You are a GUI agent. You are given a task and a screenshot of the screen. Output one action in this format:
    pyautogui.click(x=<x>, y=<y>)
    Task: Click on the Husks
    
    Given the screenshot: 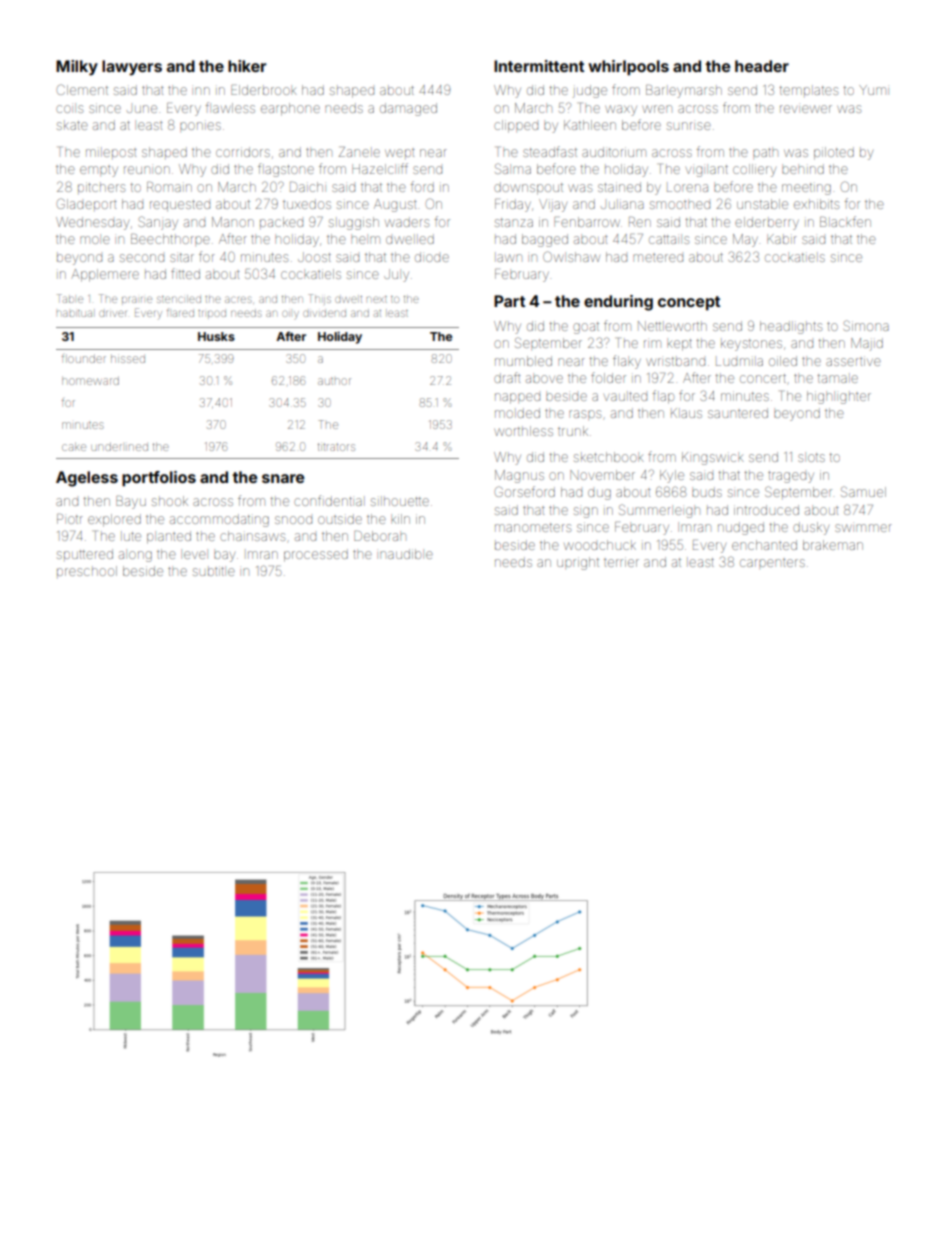 What is the action you would take?
    pyautogui.click(x=216, y=336)
